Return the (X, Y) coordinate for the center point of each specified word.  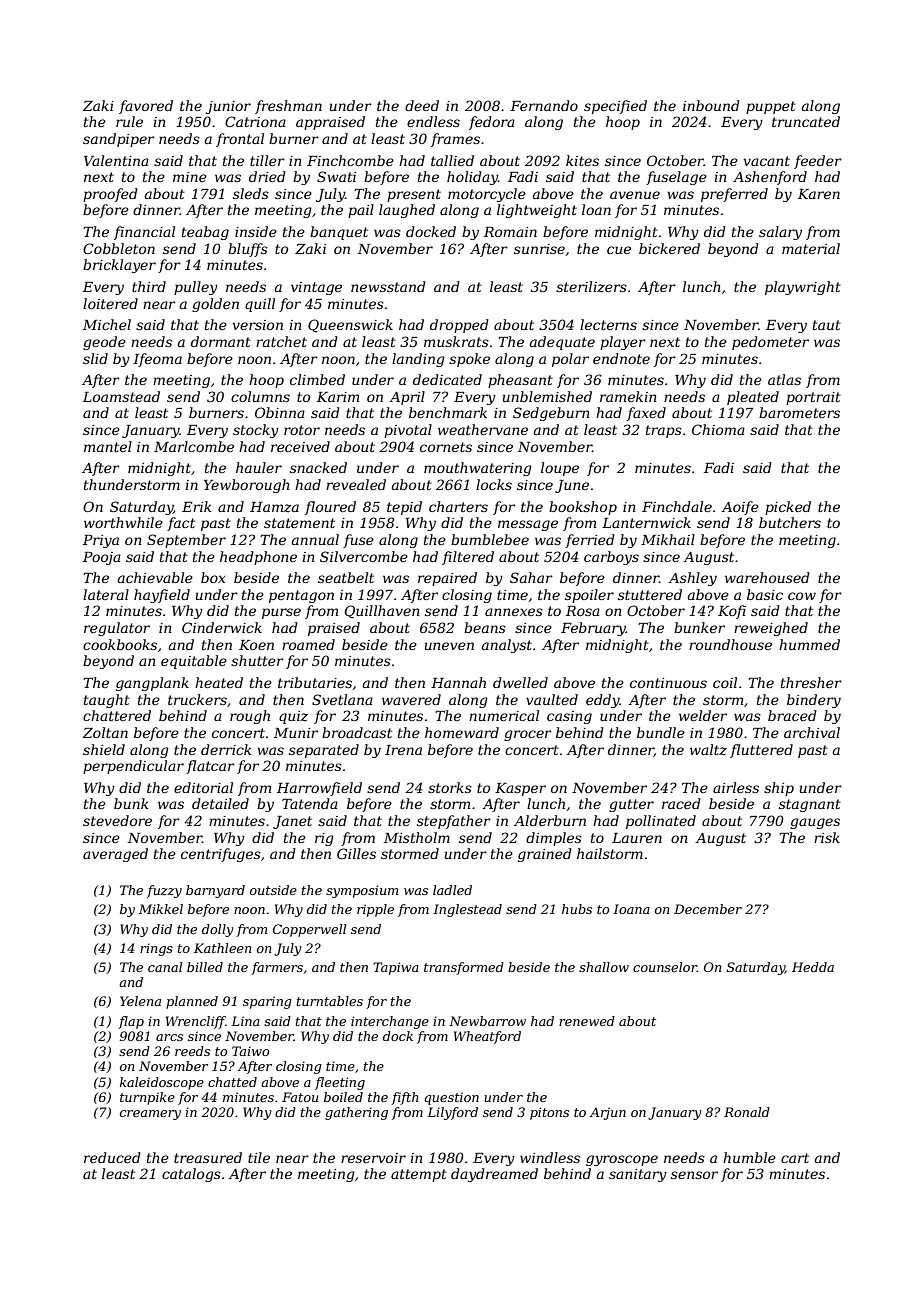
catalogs (191, 1175)
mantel (108, 446)
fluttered (761, 751)
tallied (452, 160)
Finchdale (677, 506)
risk (827, 837)
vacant (767, 161)
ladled (452, 890)
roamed (308, 644)
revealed (356, 484)
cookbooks (120, 644)
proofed (110, 195)
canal (165, 967)
